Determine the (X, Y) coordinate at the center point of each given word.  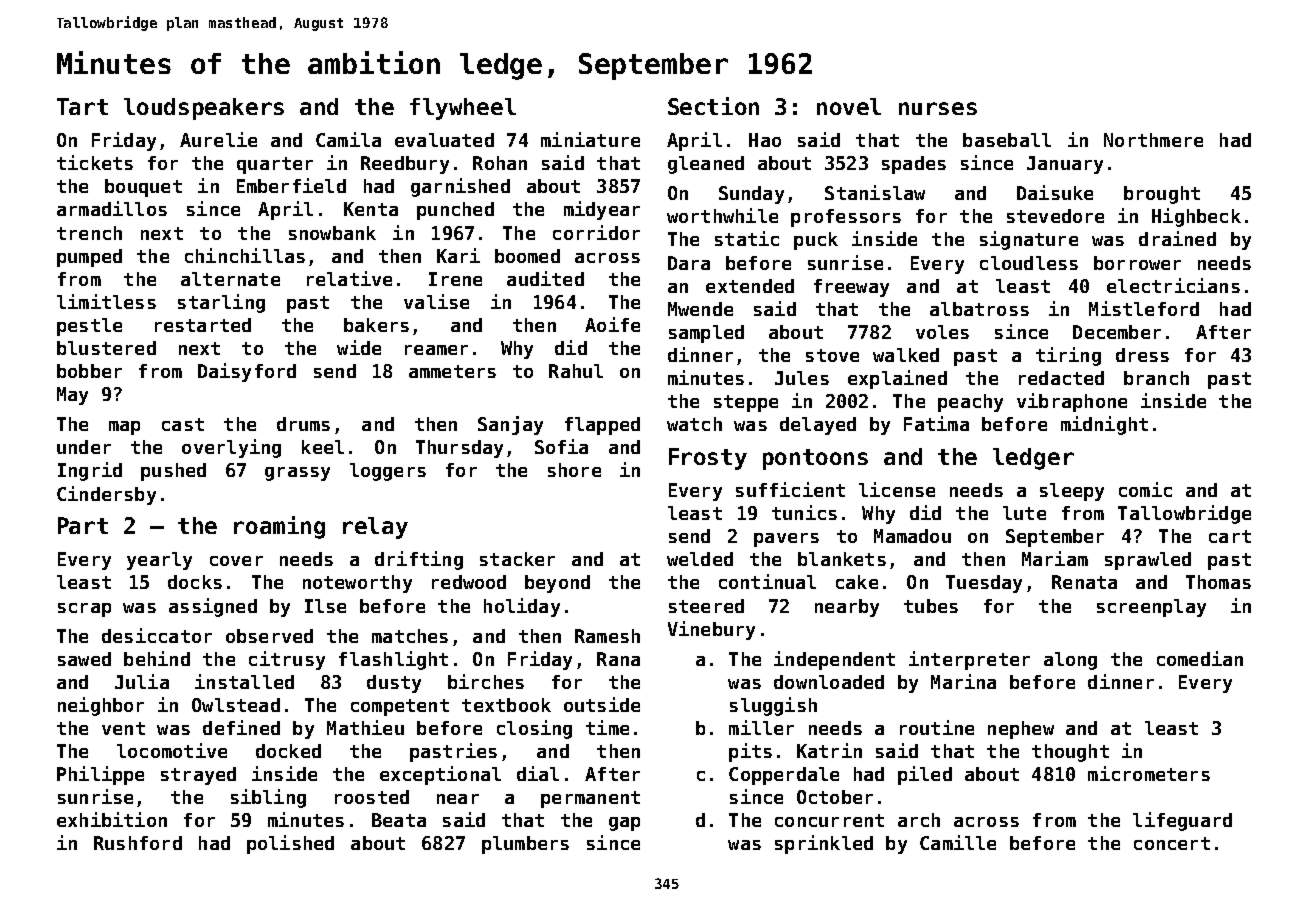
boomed (527, 256)
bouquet (143, 188)
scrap (84, 610)
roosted (372, 797)
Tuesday (984, 584)
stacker (517, 559)
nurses (938, 108)
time (607, 727)
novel (849, 106)
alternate (230, 279)
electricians (1173, 285)
